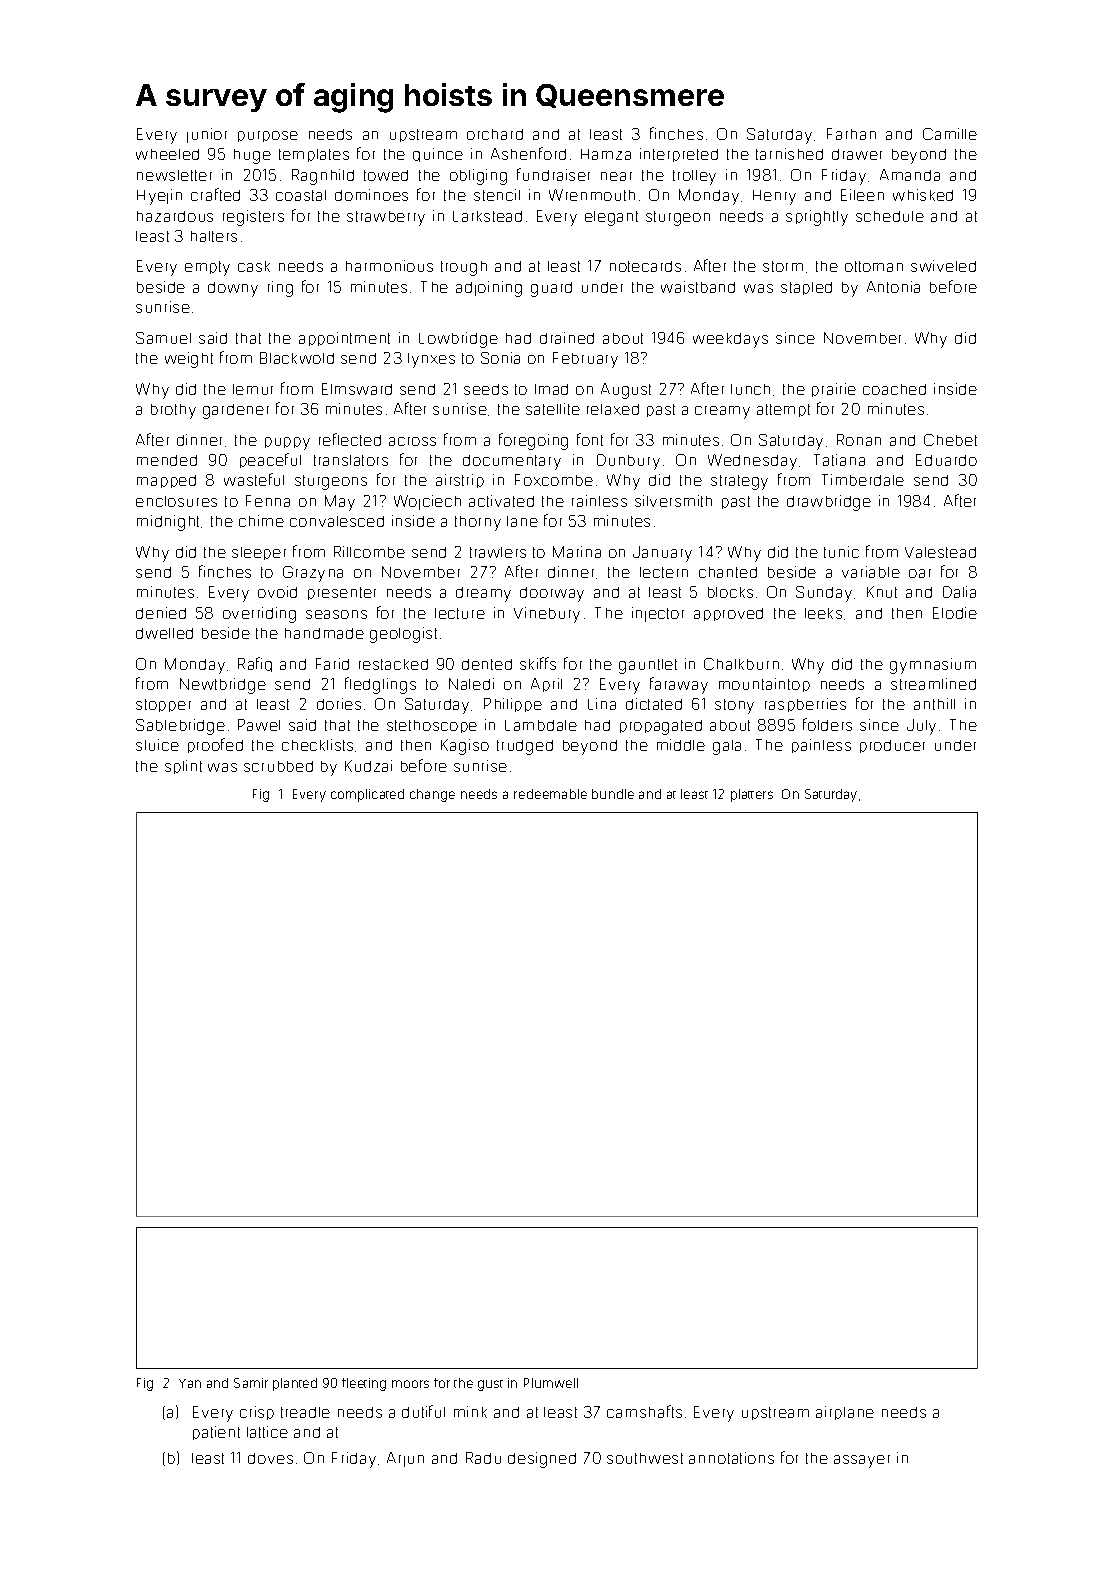 The image size is (1114, 1575). Describe the element at coordinates (551, 1383) in the screenshot. I see `Plumwell` at that location.
